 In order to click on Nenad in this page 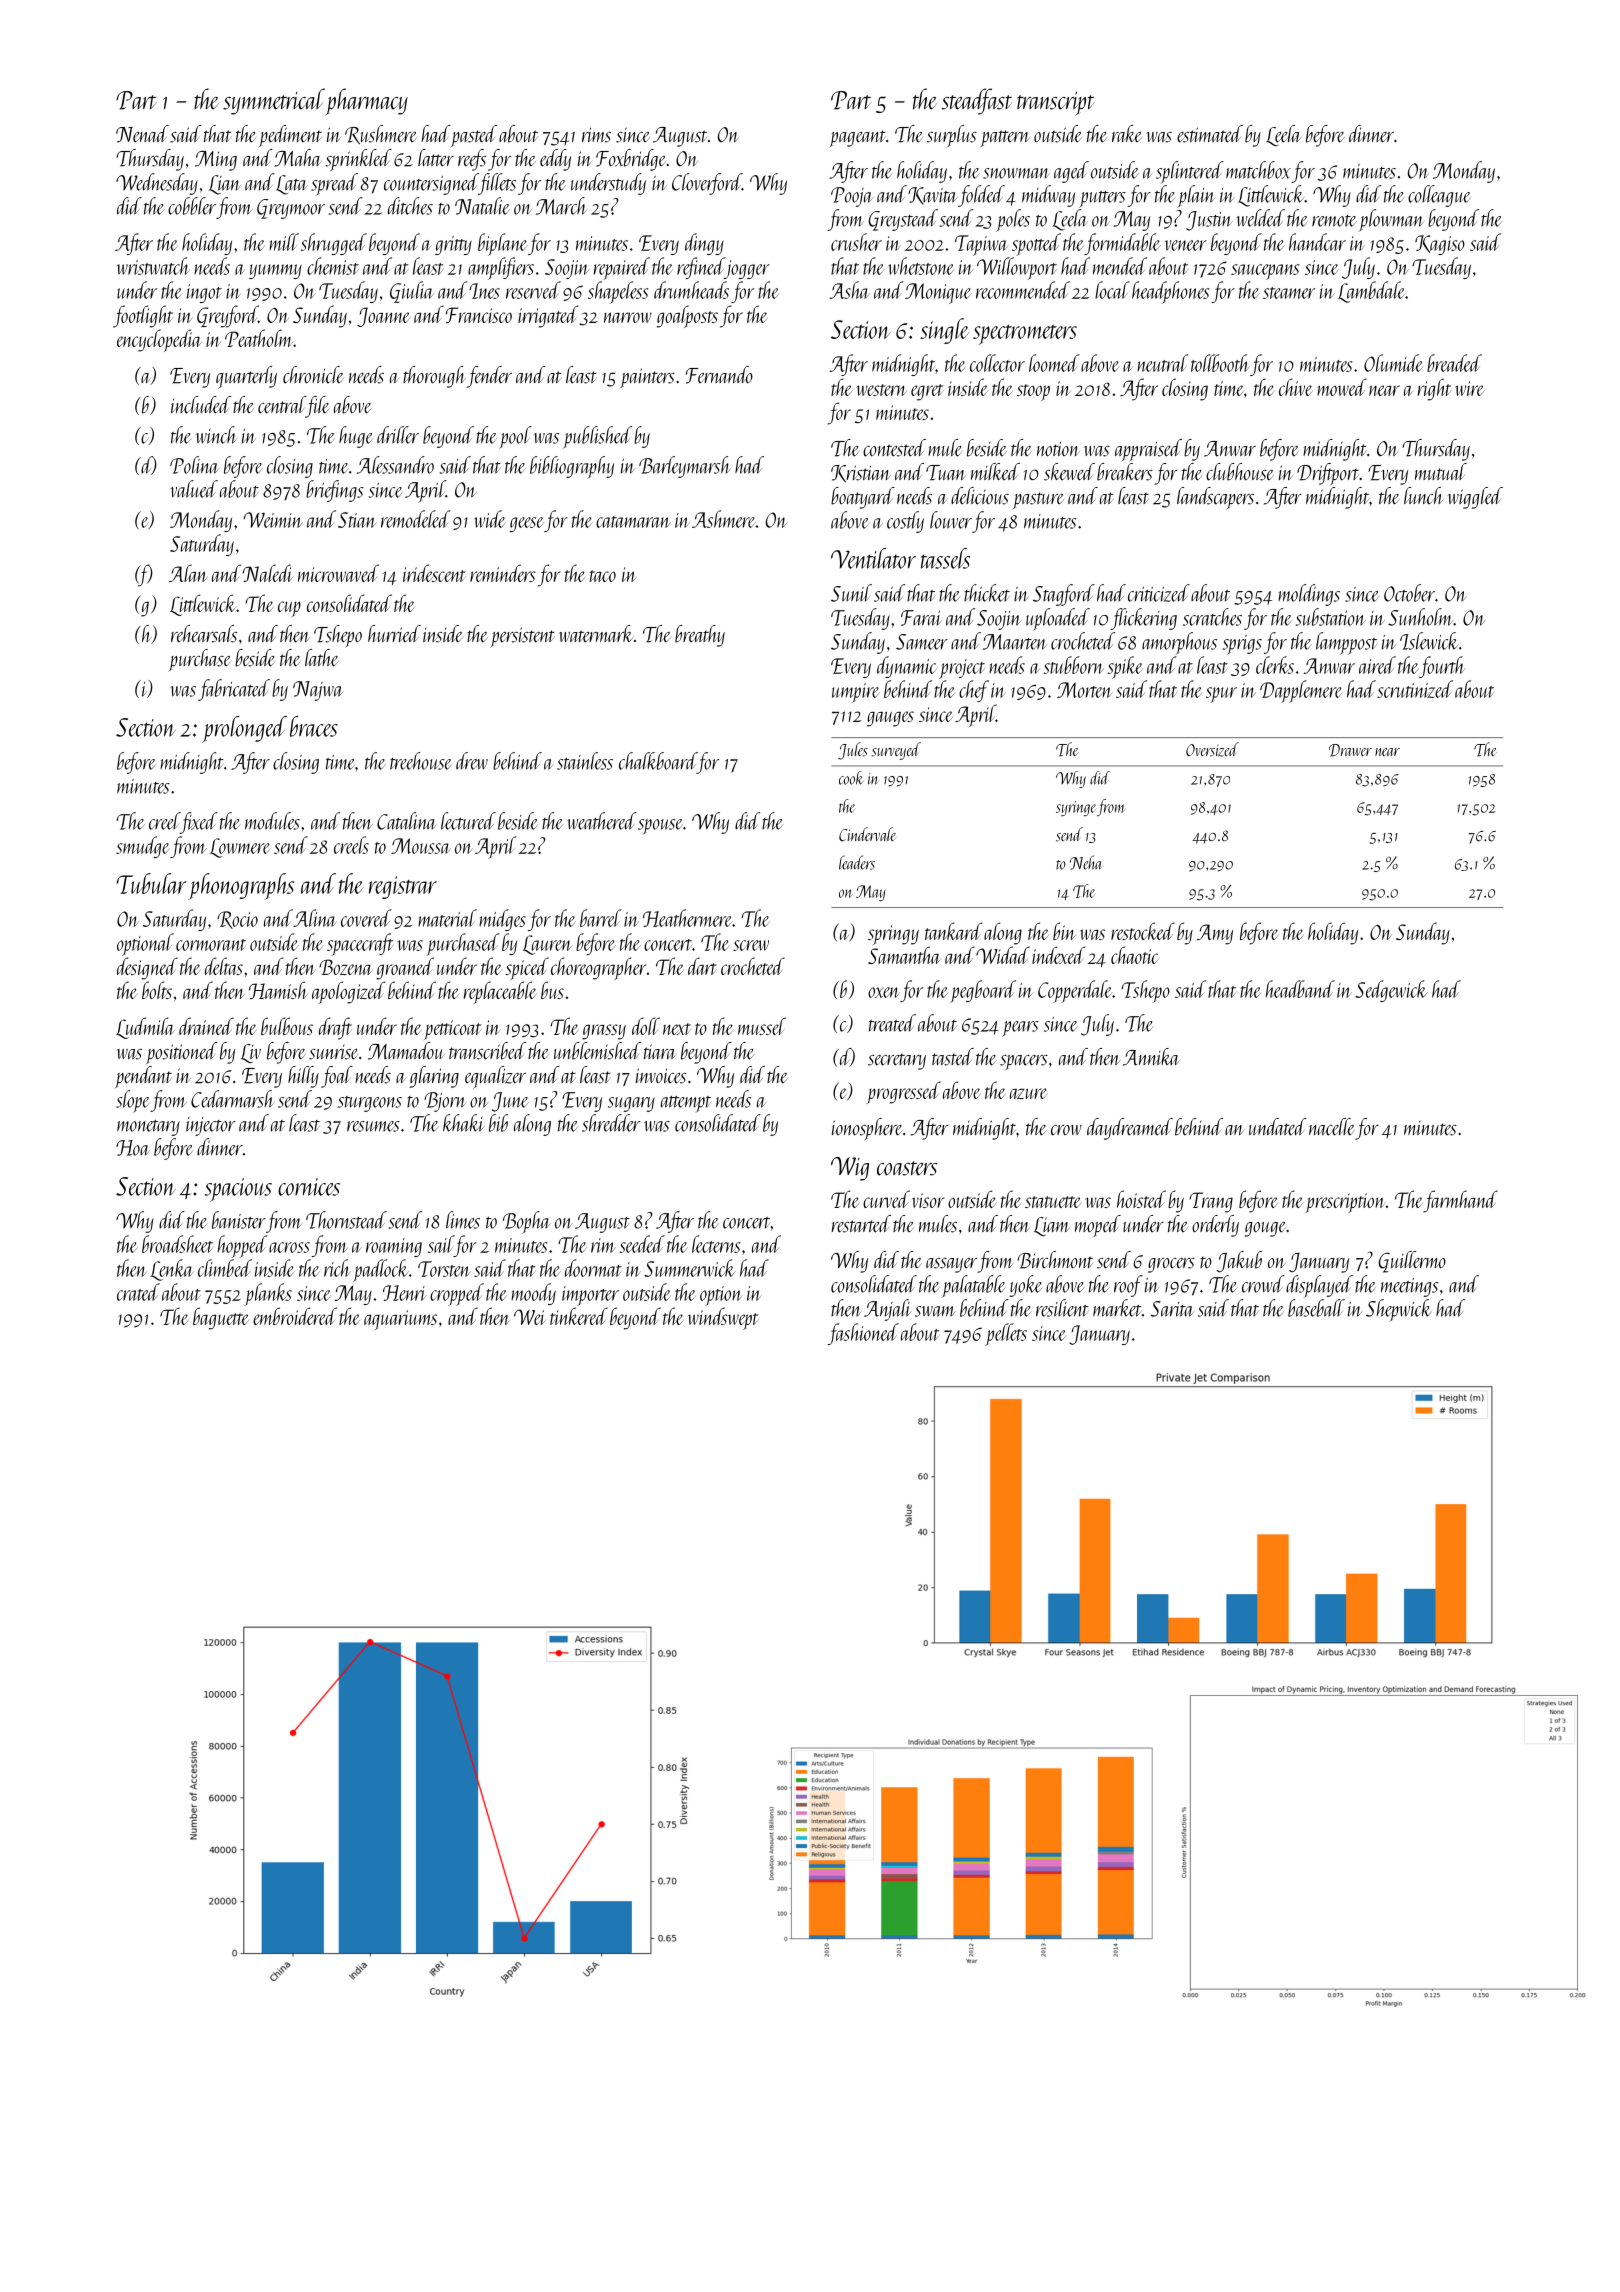, I will do `click(142, 134)`.
